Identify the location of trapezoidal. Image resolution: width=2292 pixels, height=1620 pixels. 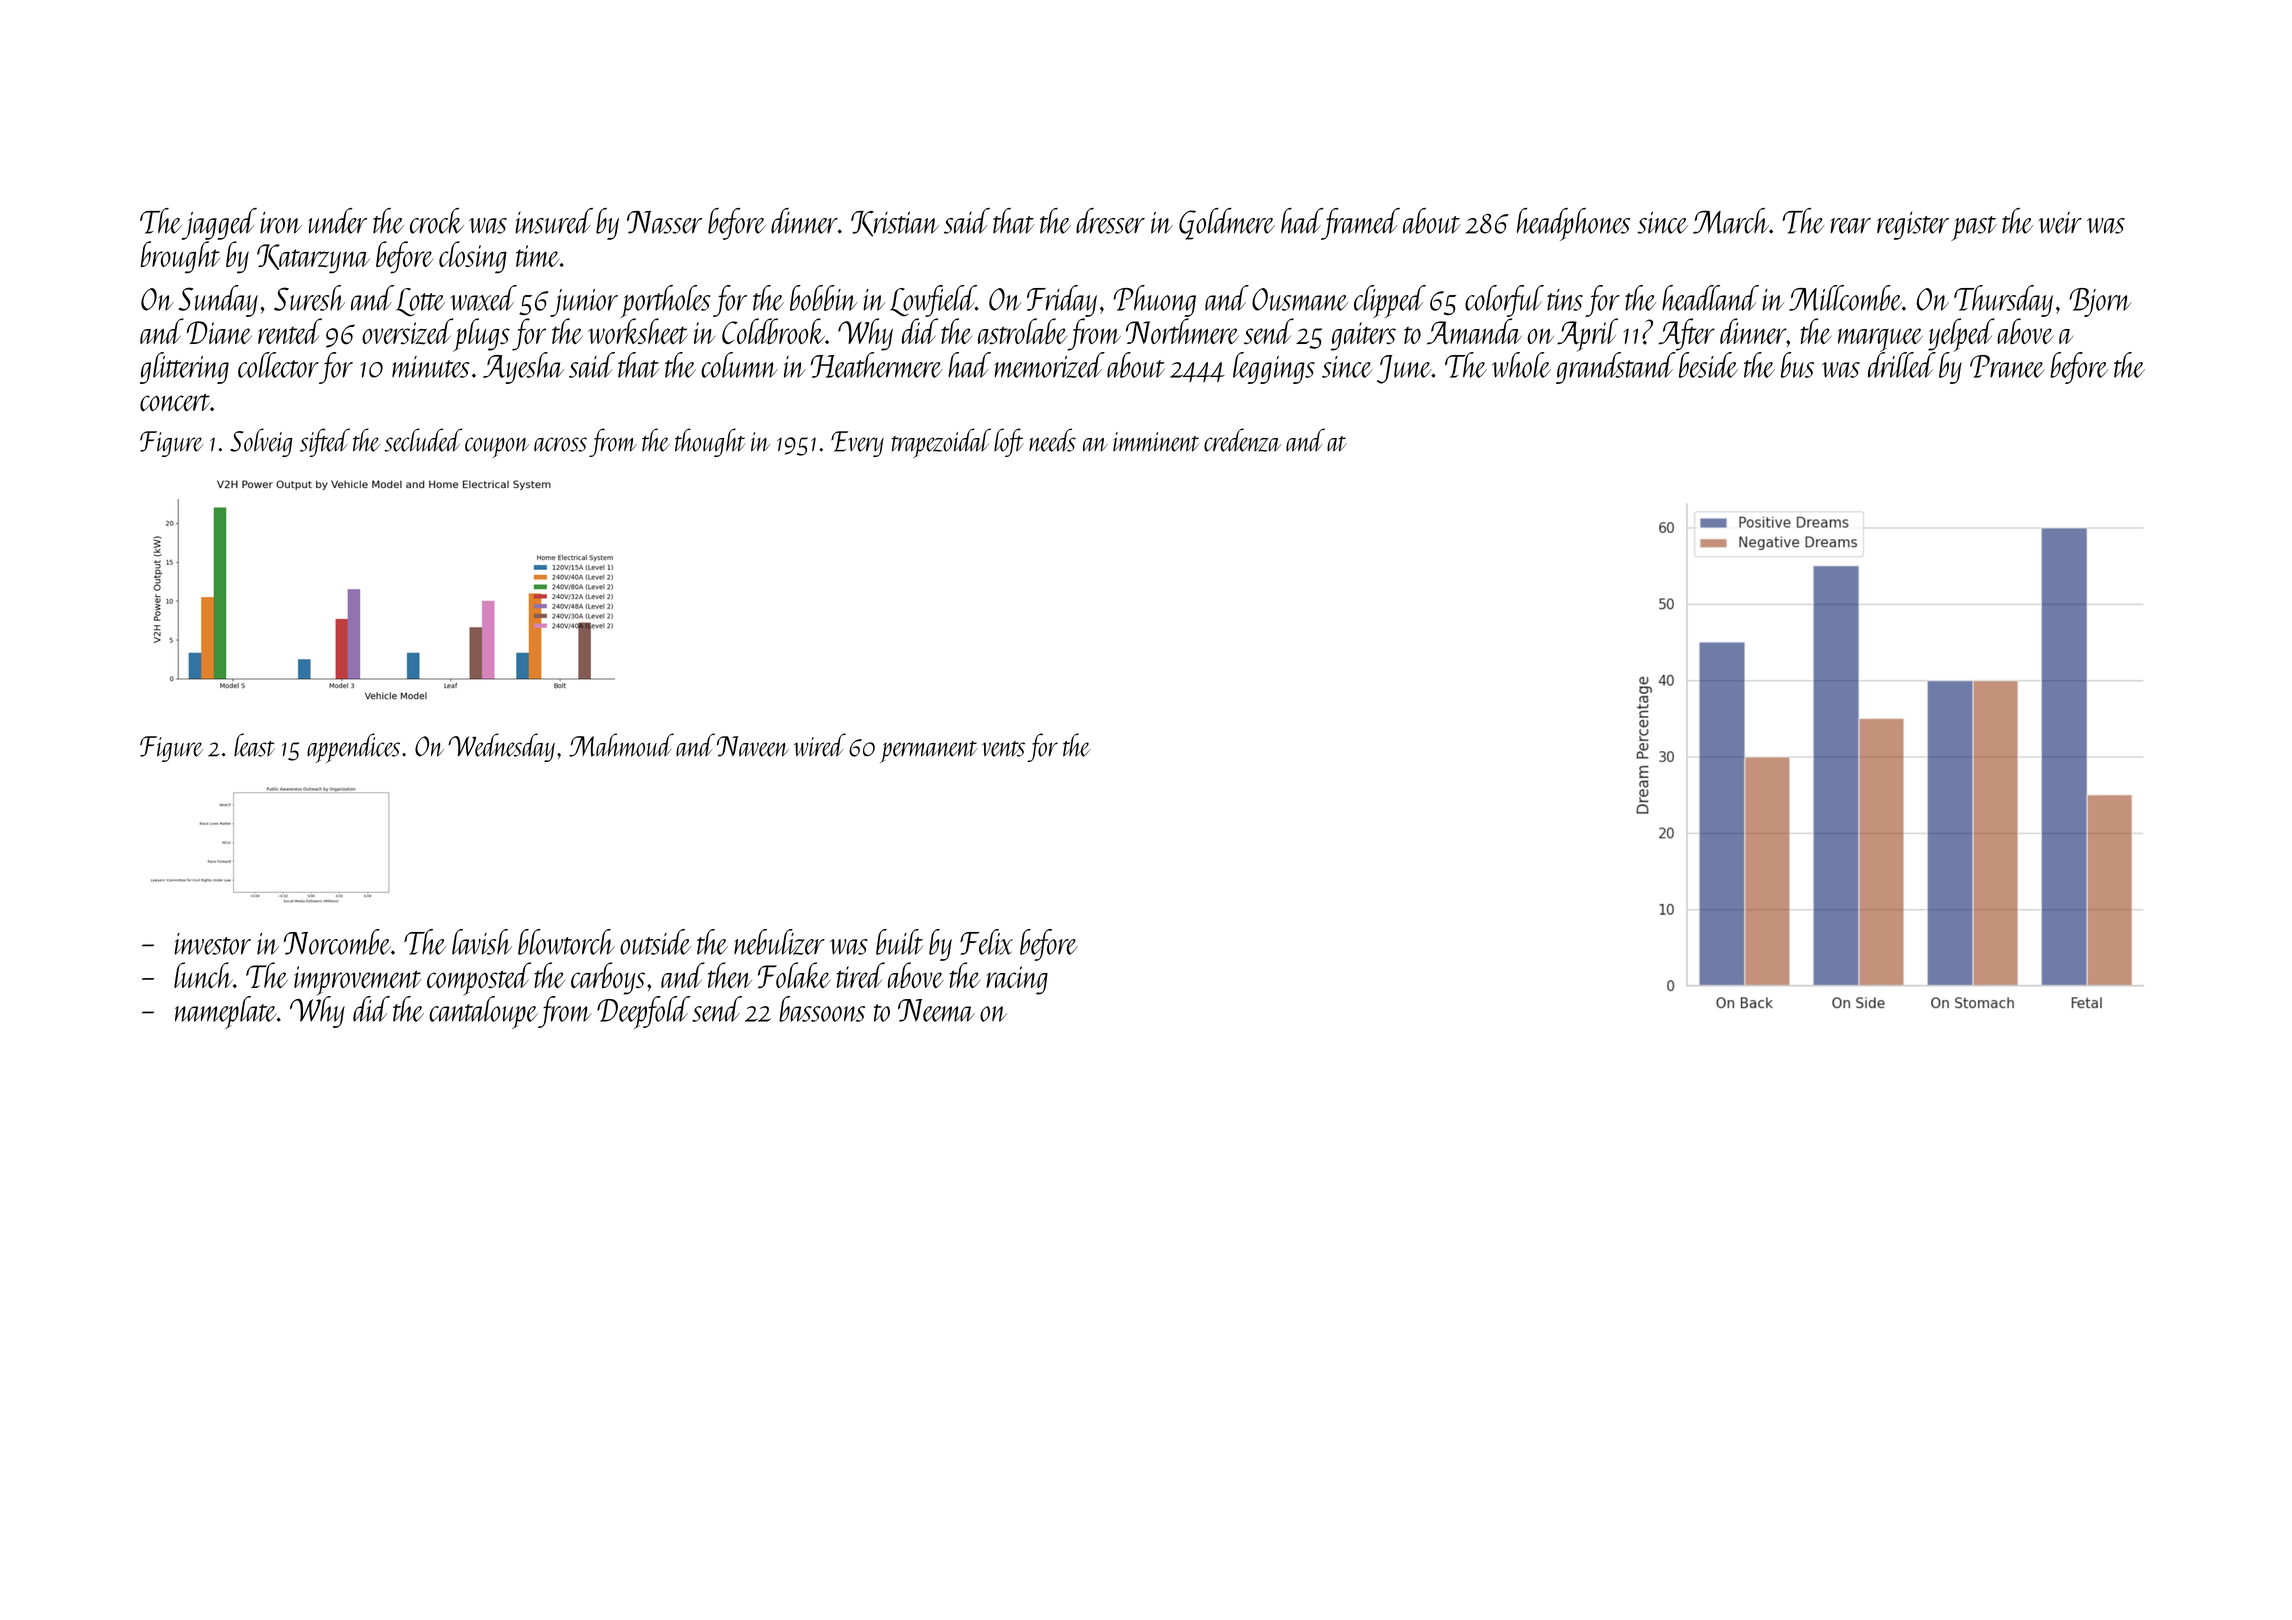
(941, 443).
